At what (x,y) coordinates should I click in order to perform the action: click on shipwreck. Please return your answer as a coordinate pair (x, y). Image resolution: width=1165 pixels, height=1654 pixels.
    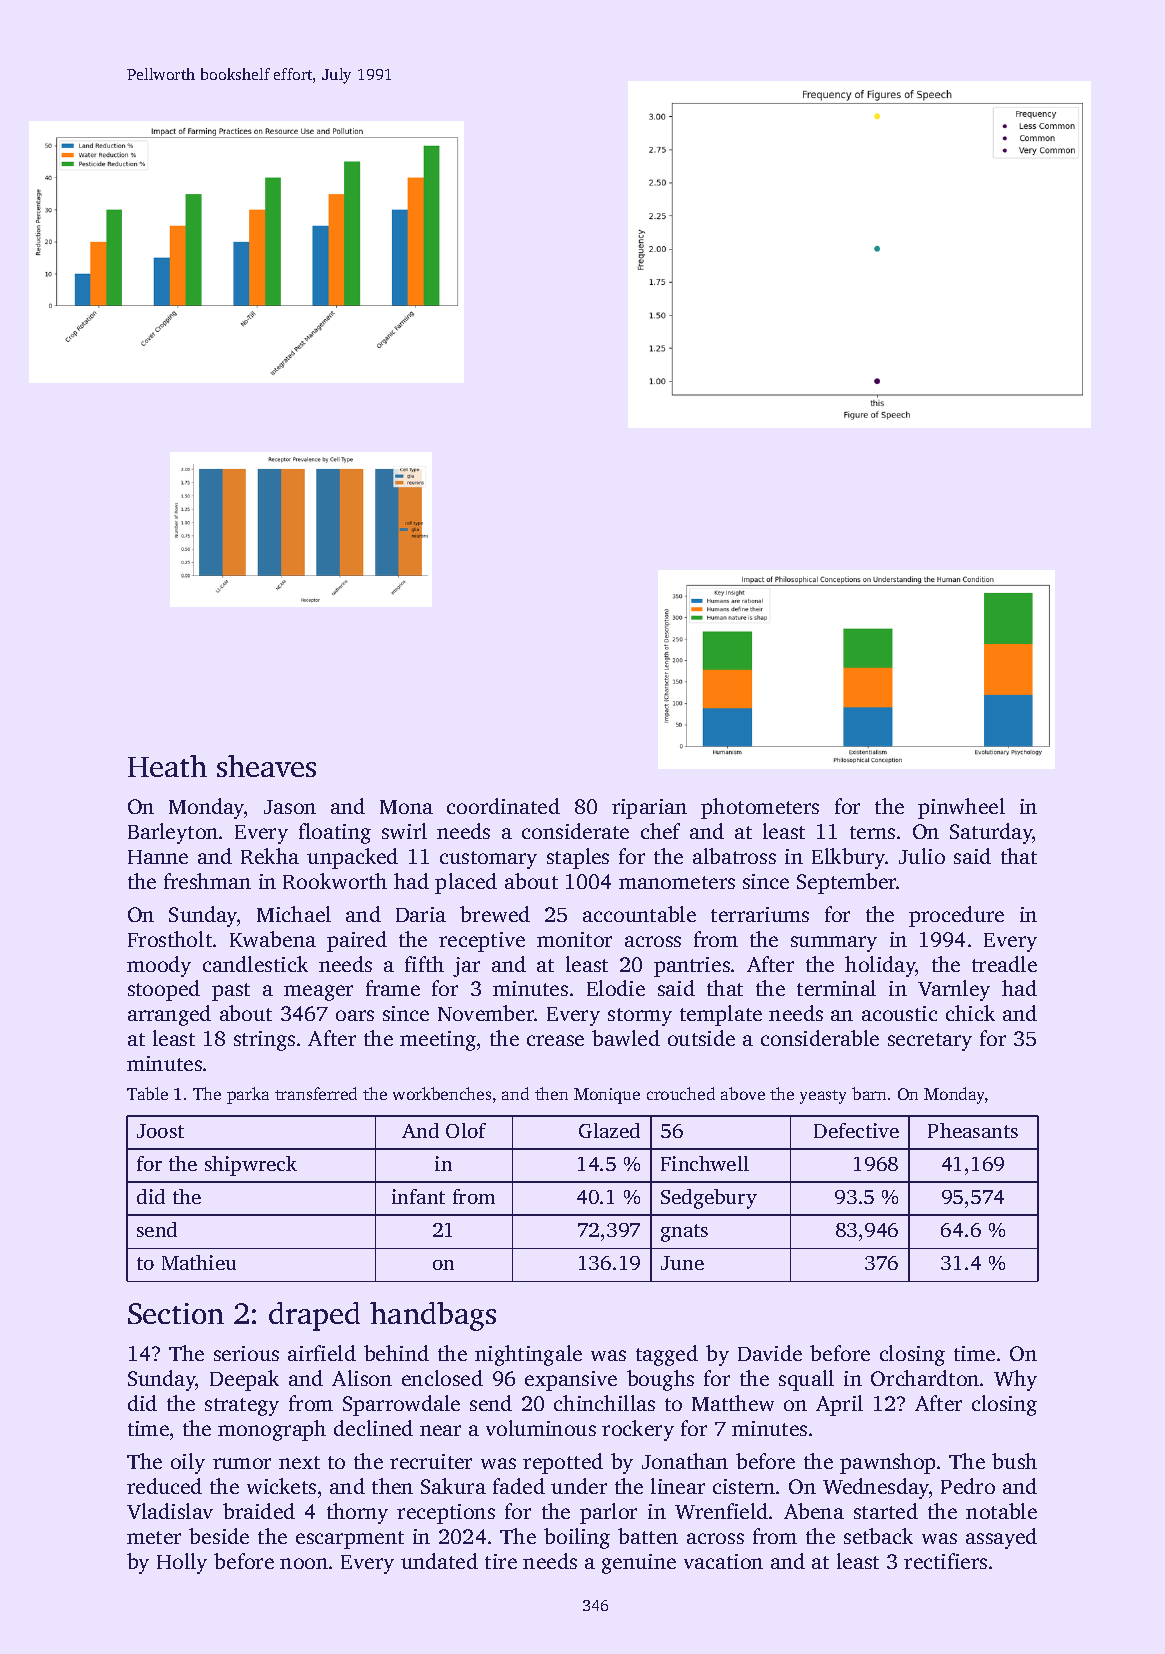
    Looking at the image, I should click on (251, 1166).
